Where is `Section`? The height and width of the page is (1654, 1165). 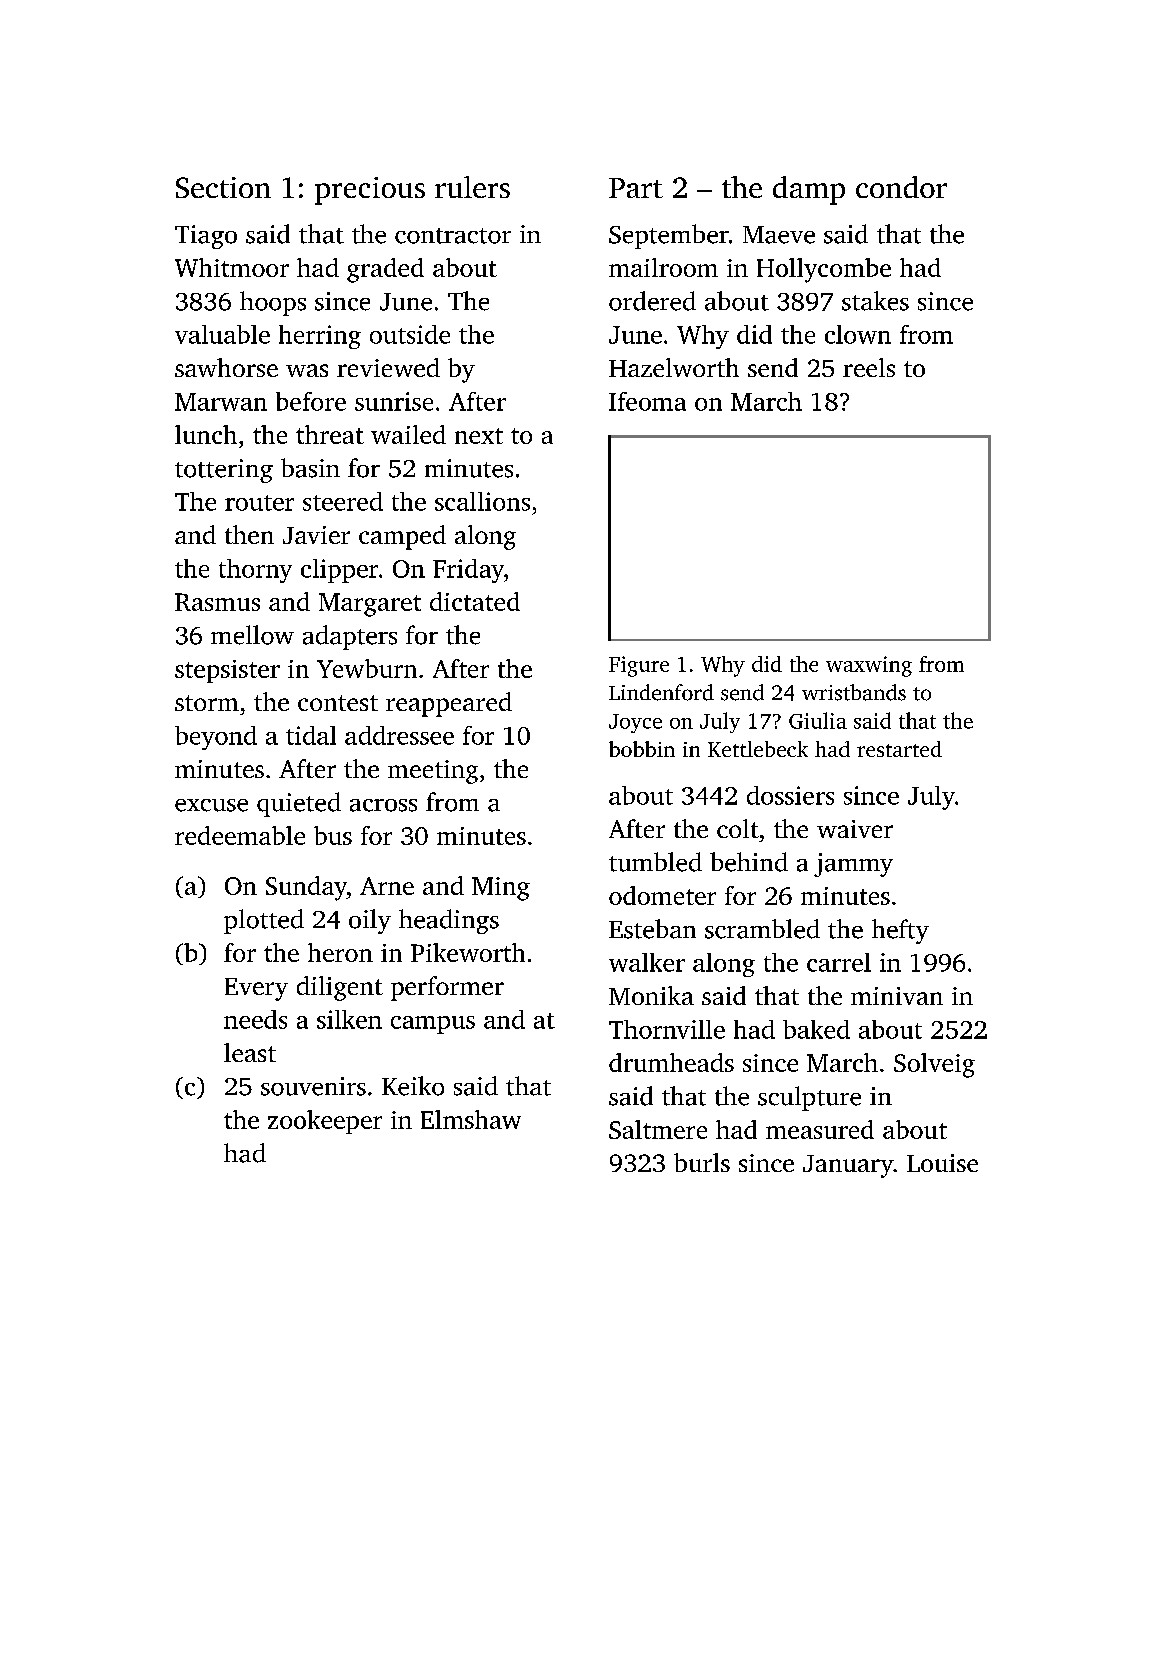
Section is located at coordinates (223, 187).
